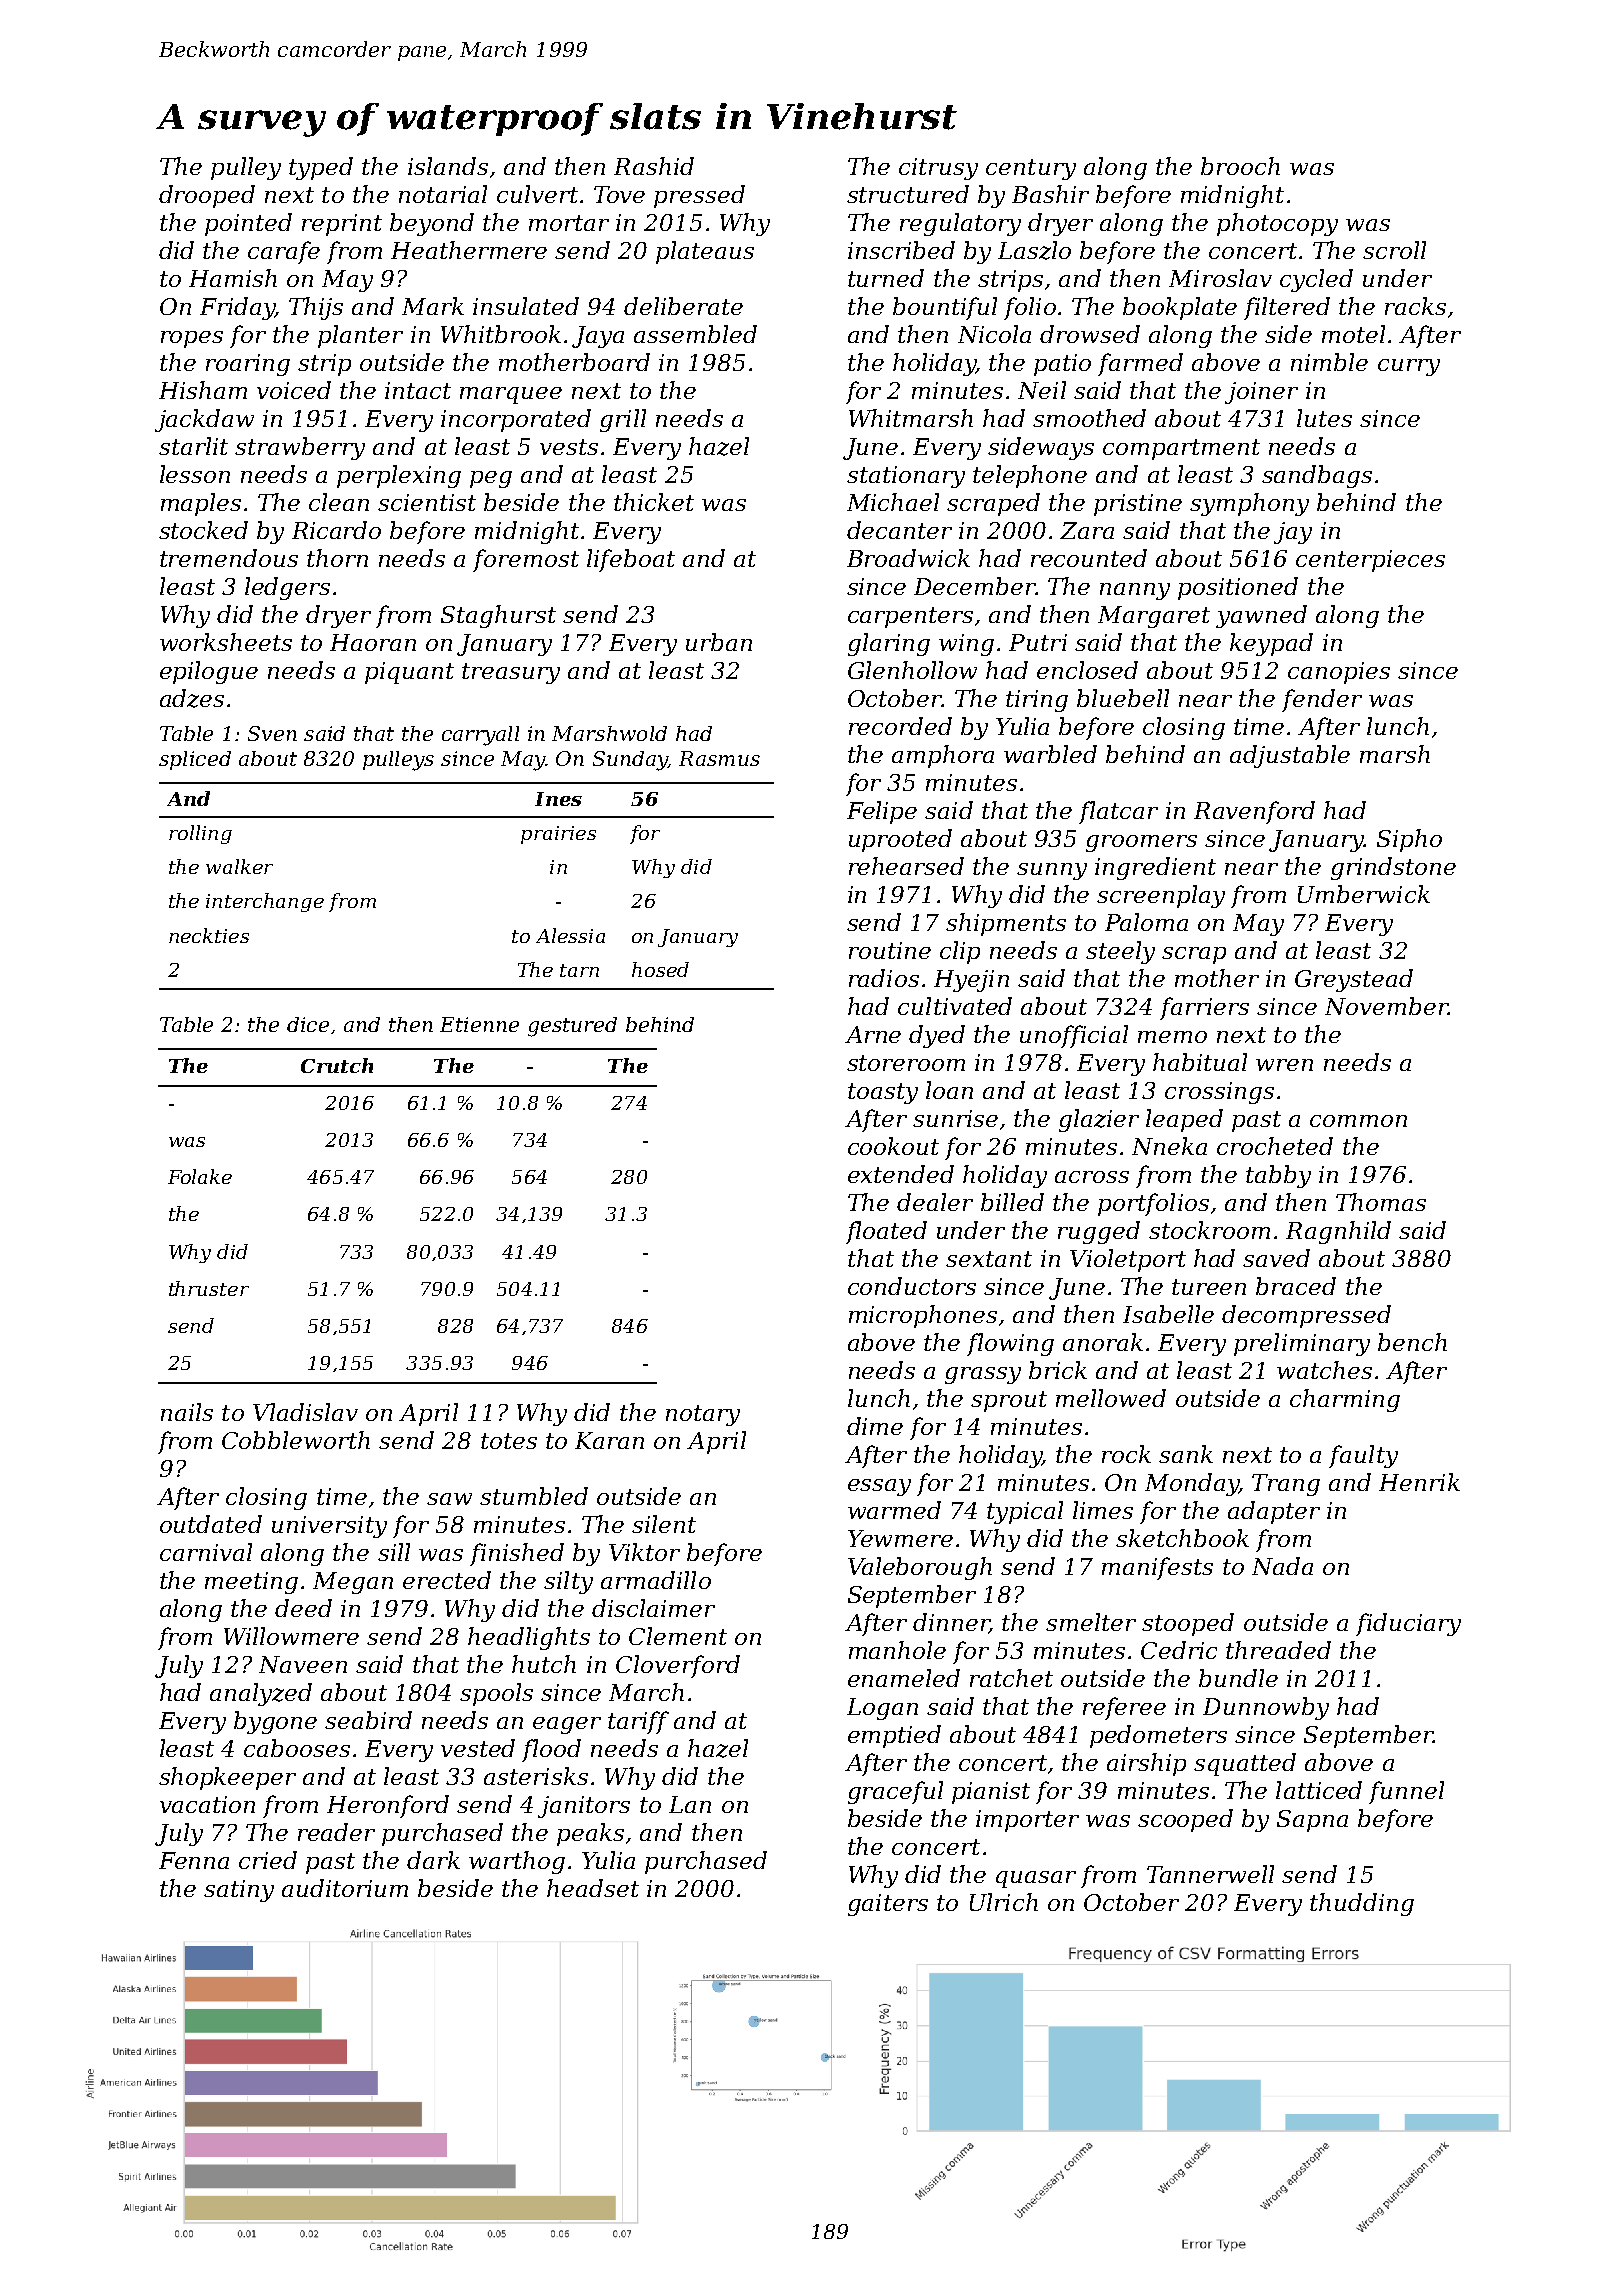 This document has height=2292, width=1620. Describe the element at coordinates (305, 1412) in the document. I see `Vladislav` at that location.
